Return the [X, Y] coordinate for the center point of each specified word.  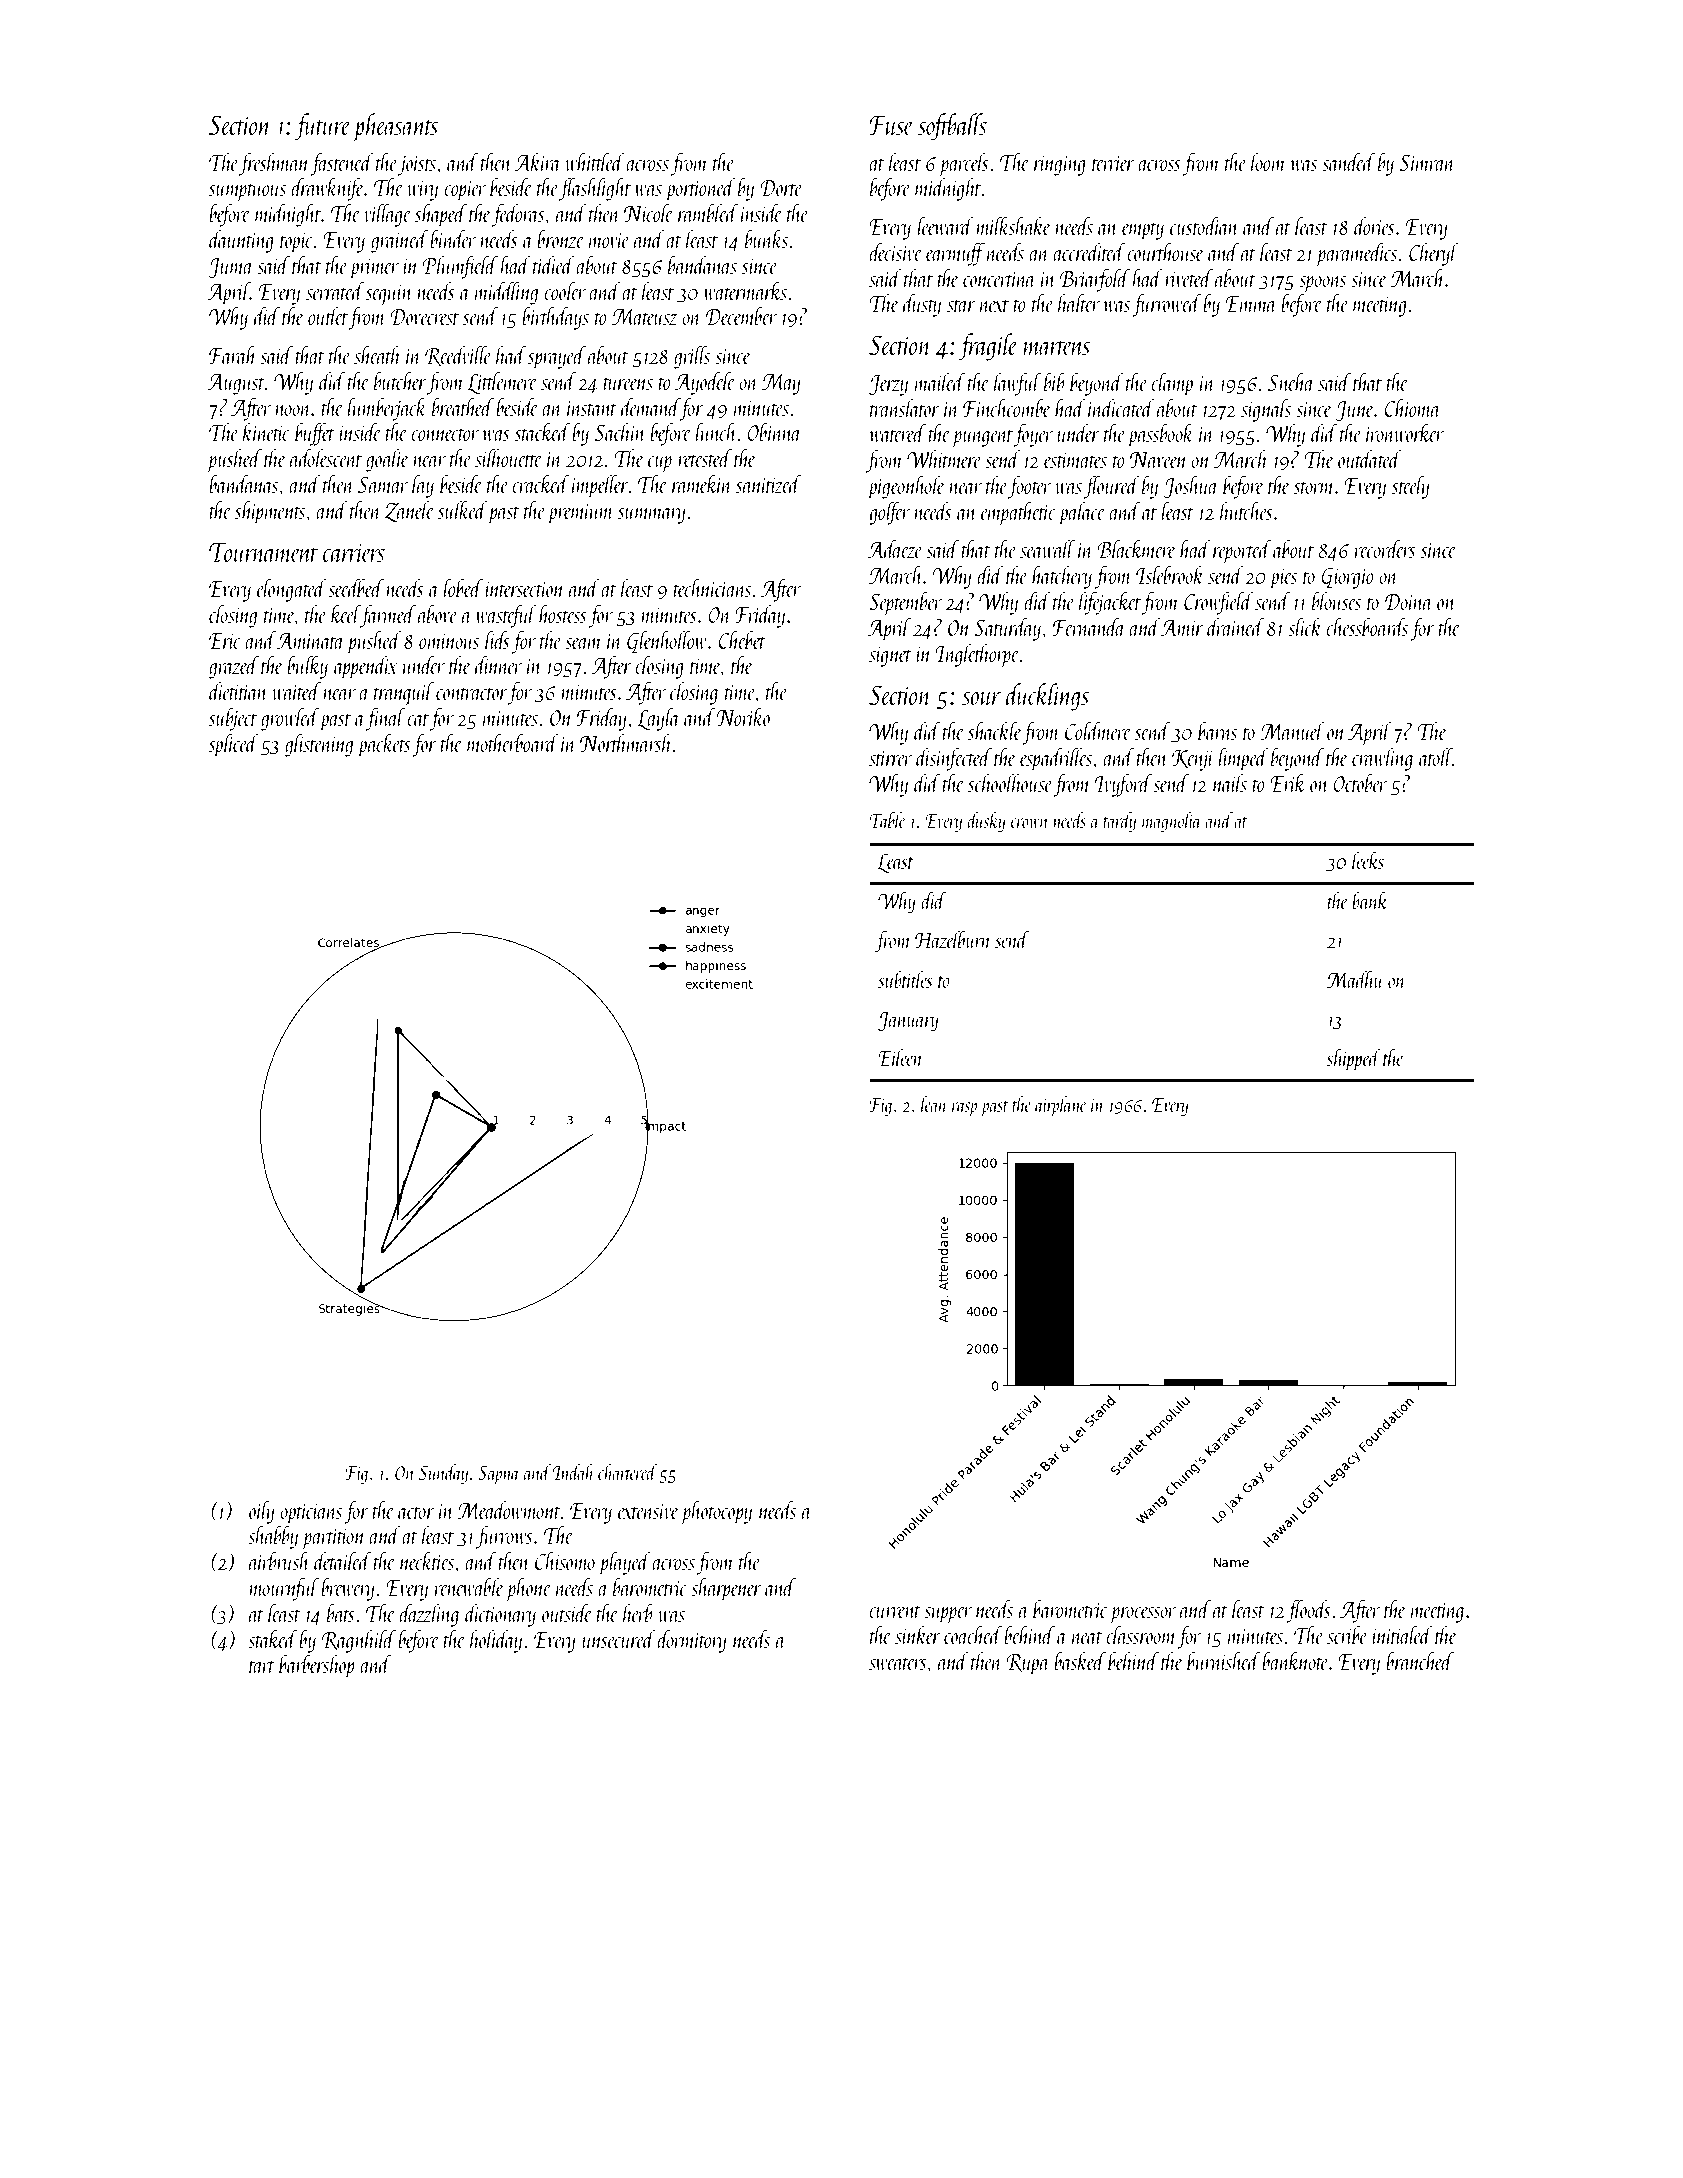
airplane [1061, 1106]
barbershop [316, 1666]
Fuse [891, 126]
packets [384, 745]
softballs [952, 127]
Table [887, 820]
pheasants [395, 127]
